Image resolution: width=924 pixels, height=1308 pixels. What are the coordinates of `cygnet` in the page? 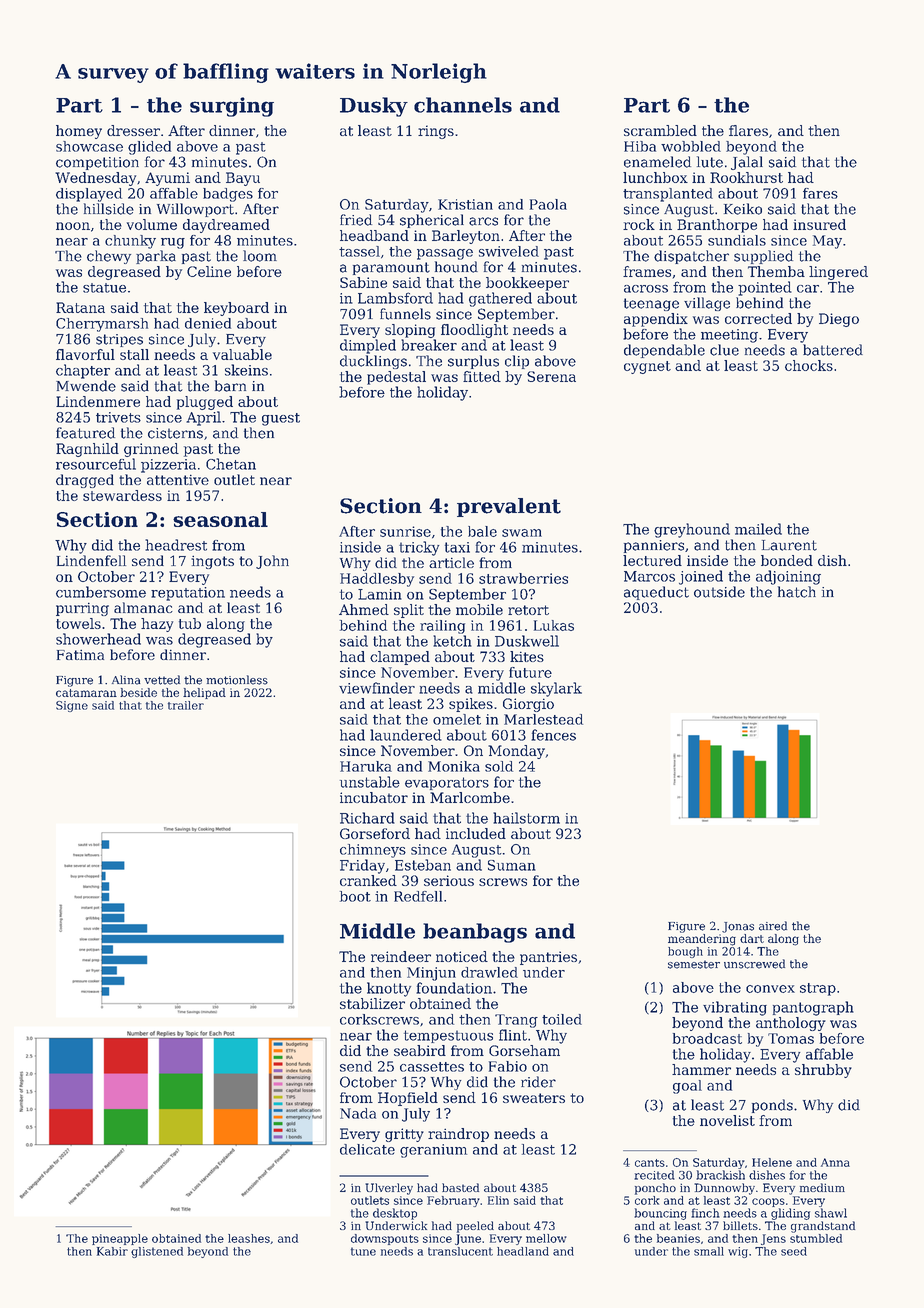 It's located at (647, 367).
